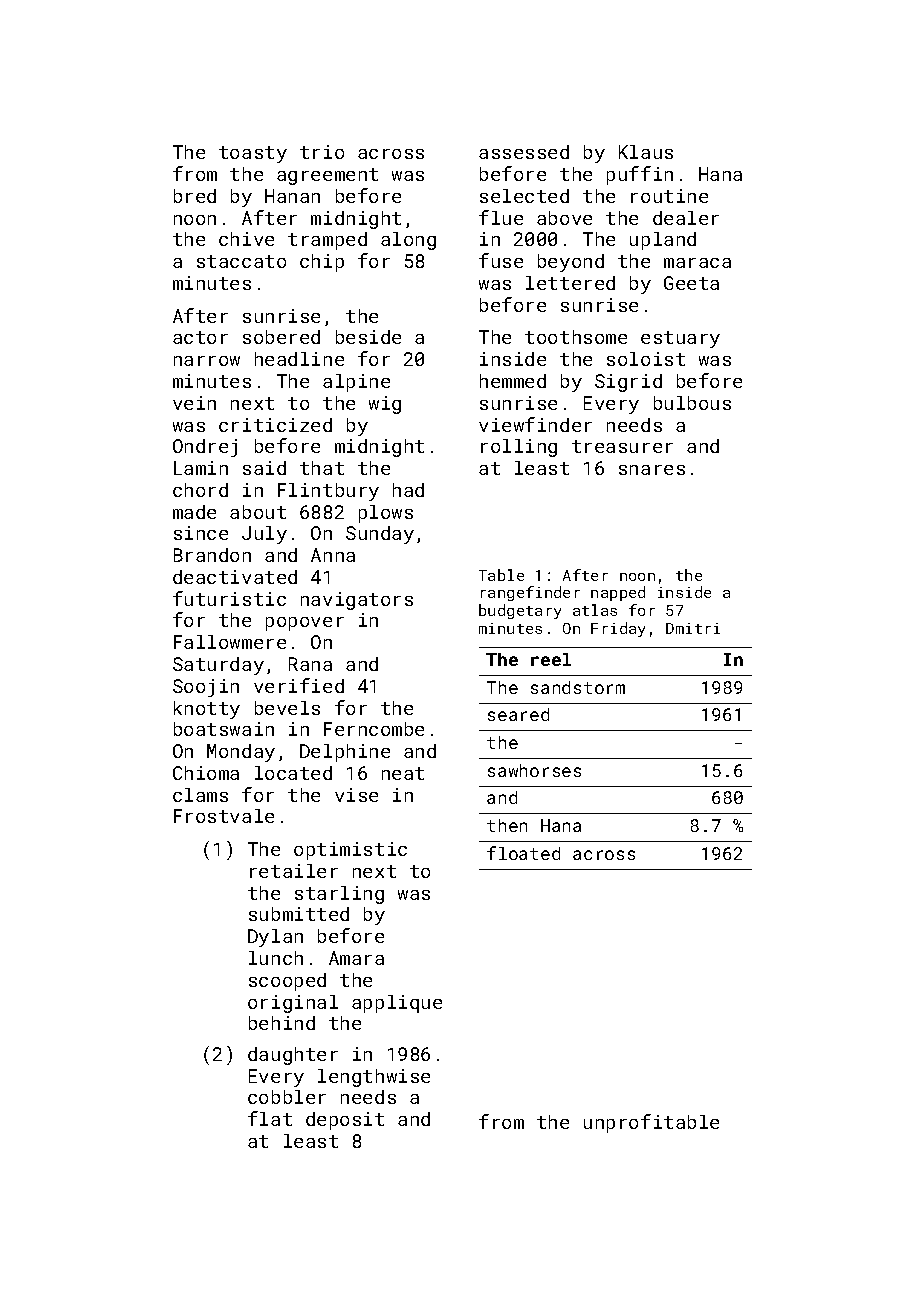  I want to click on knotty, so click(207, 710).
